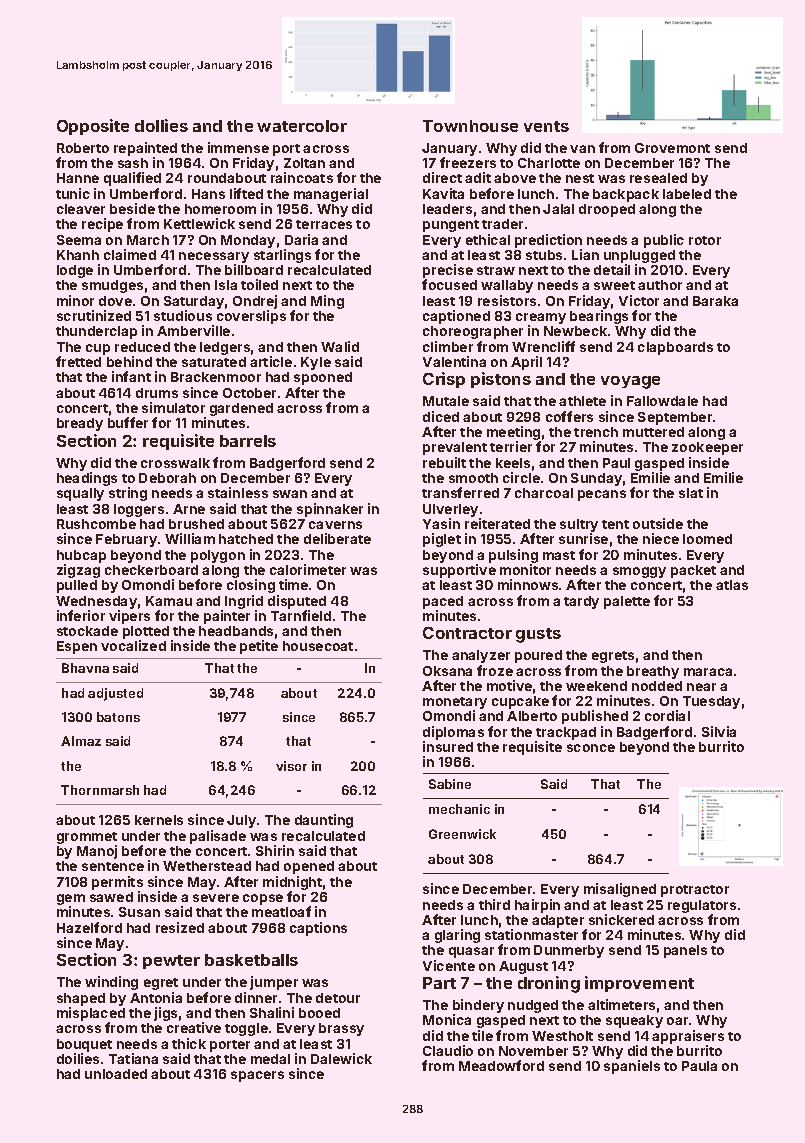 This screenshot has width=805, height=1143. I want to click on claimed, so click(130, 254).
